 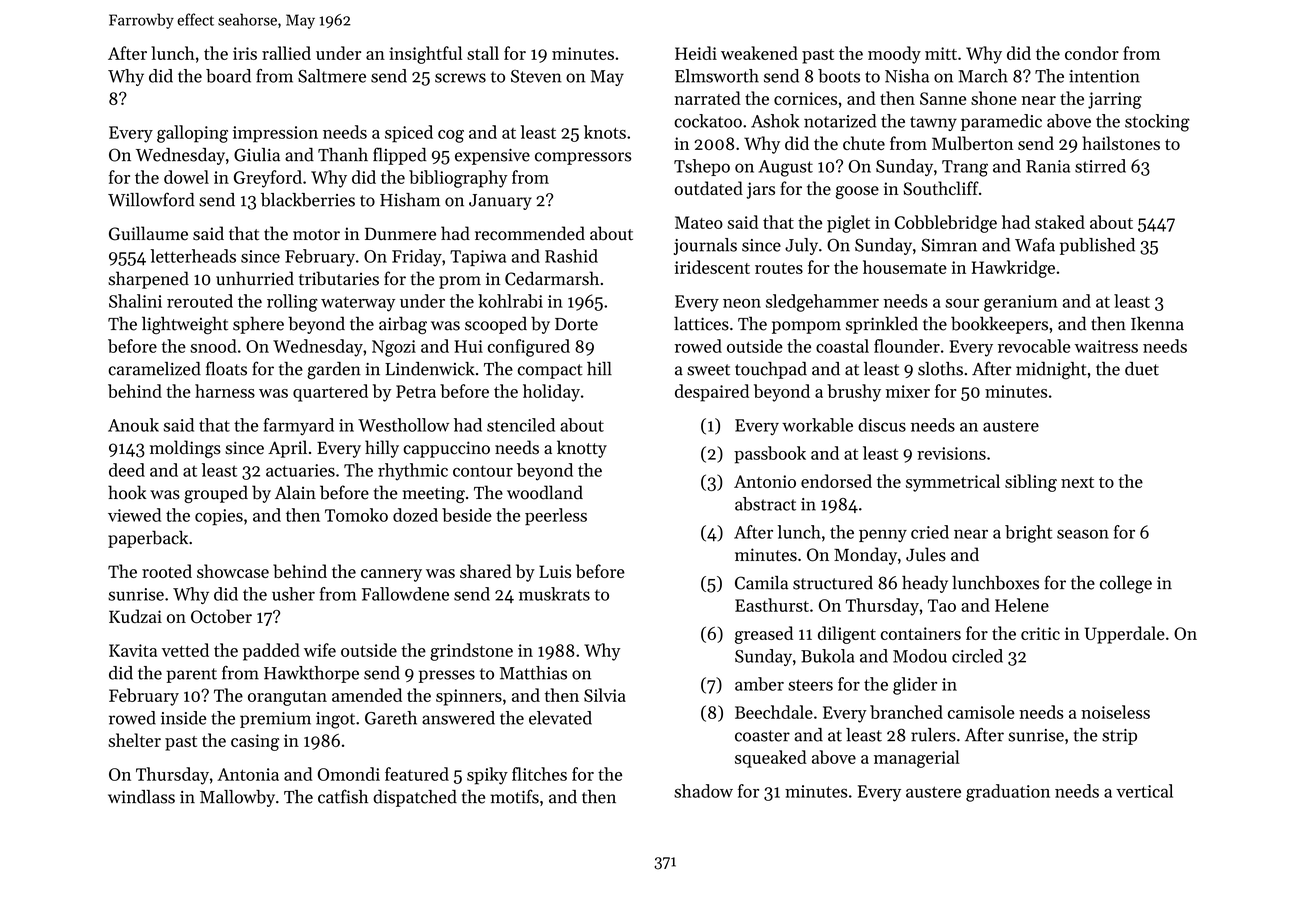 What do you see at coordinates (1100, 166) in the image?
I see `stirred` at bounding box center [1100, 166].
